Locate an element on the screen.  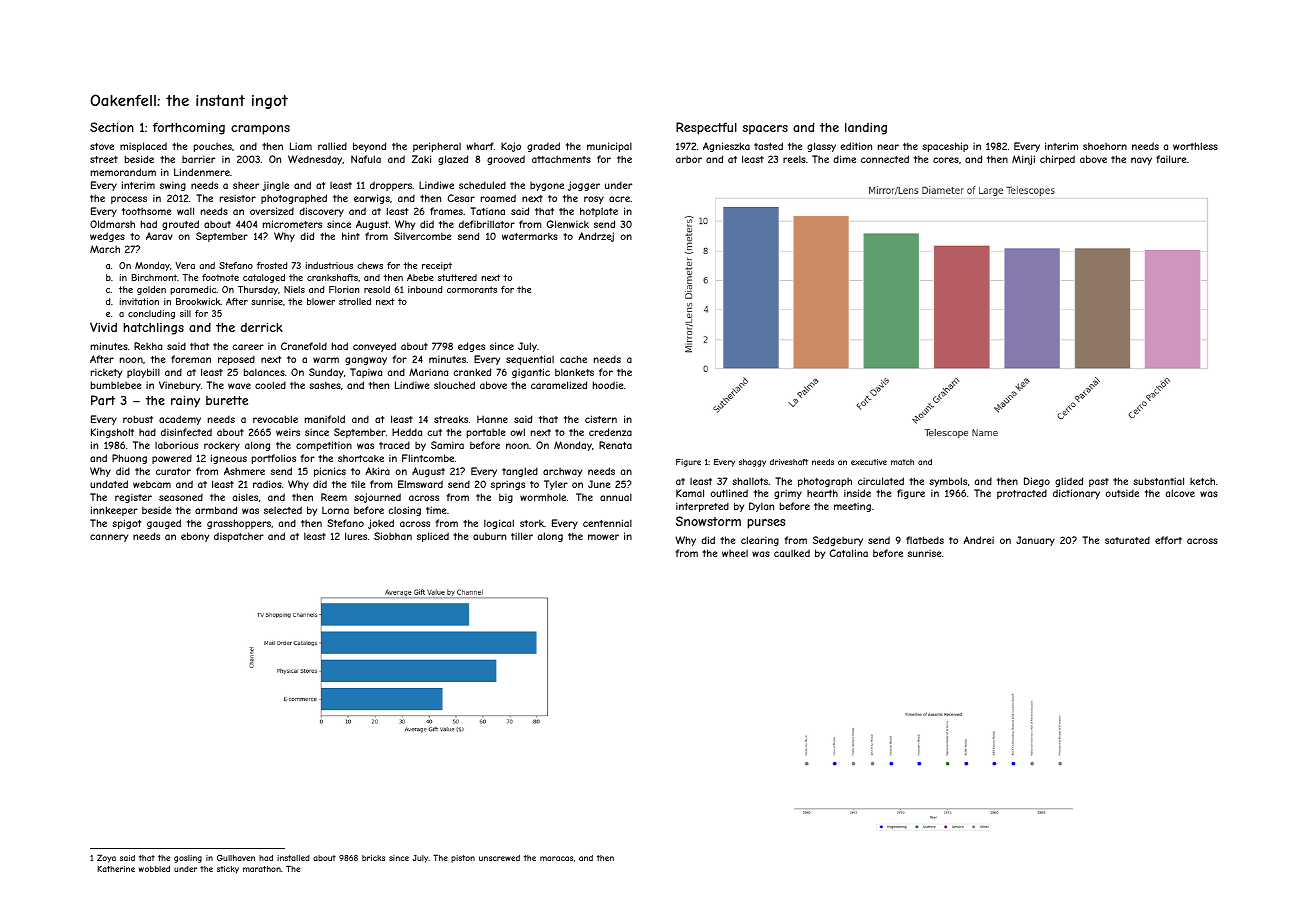
Kamal is located at coordinates (690, 493).
